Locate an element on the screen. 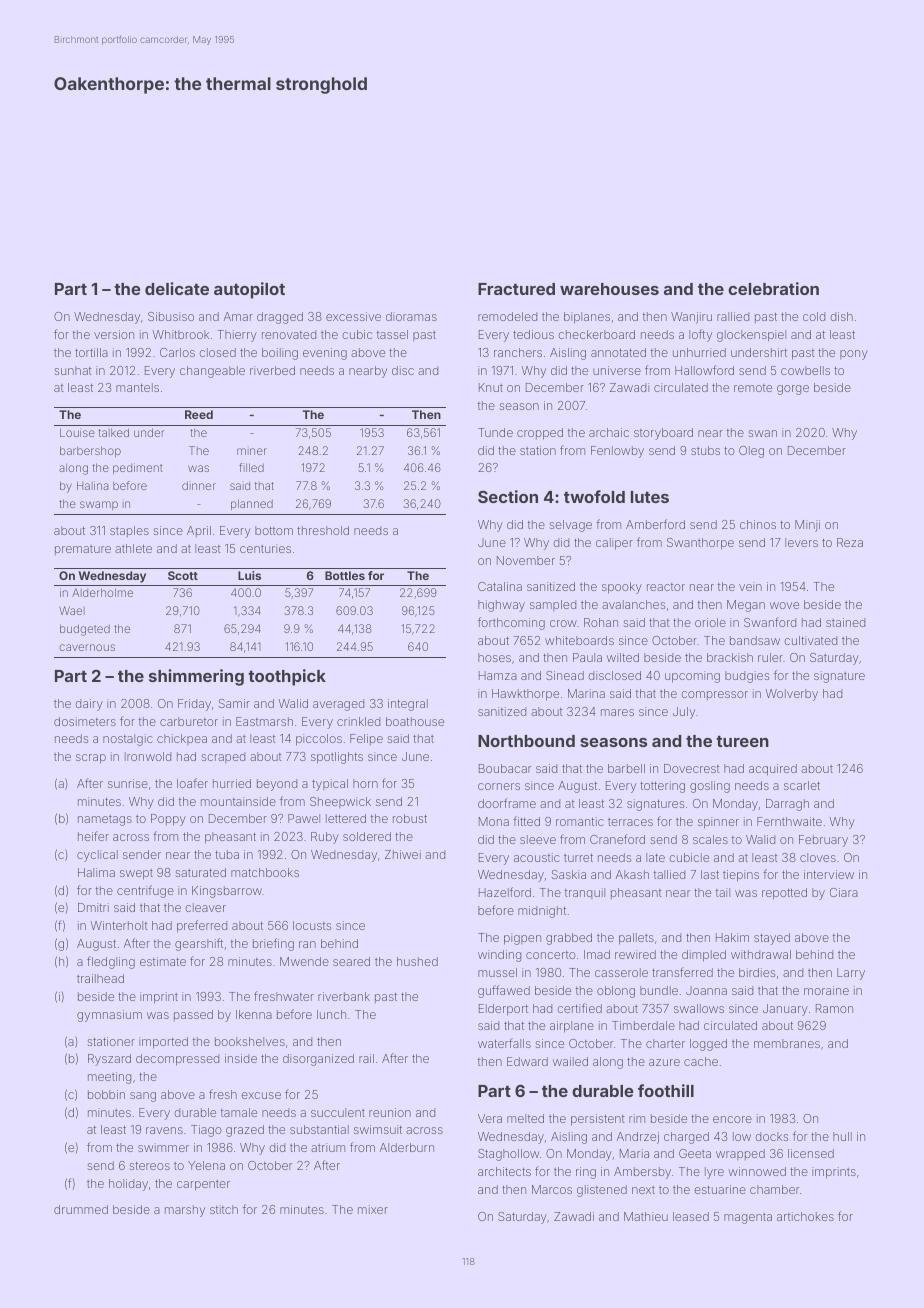  Fractured is located at coordinates (516, 289).
